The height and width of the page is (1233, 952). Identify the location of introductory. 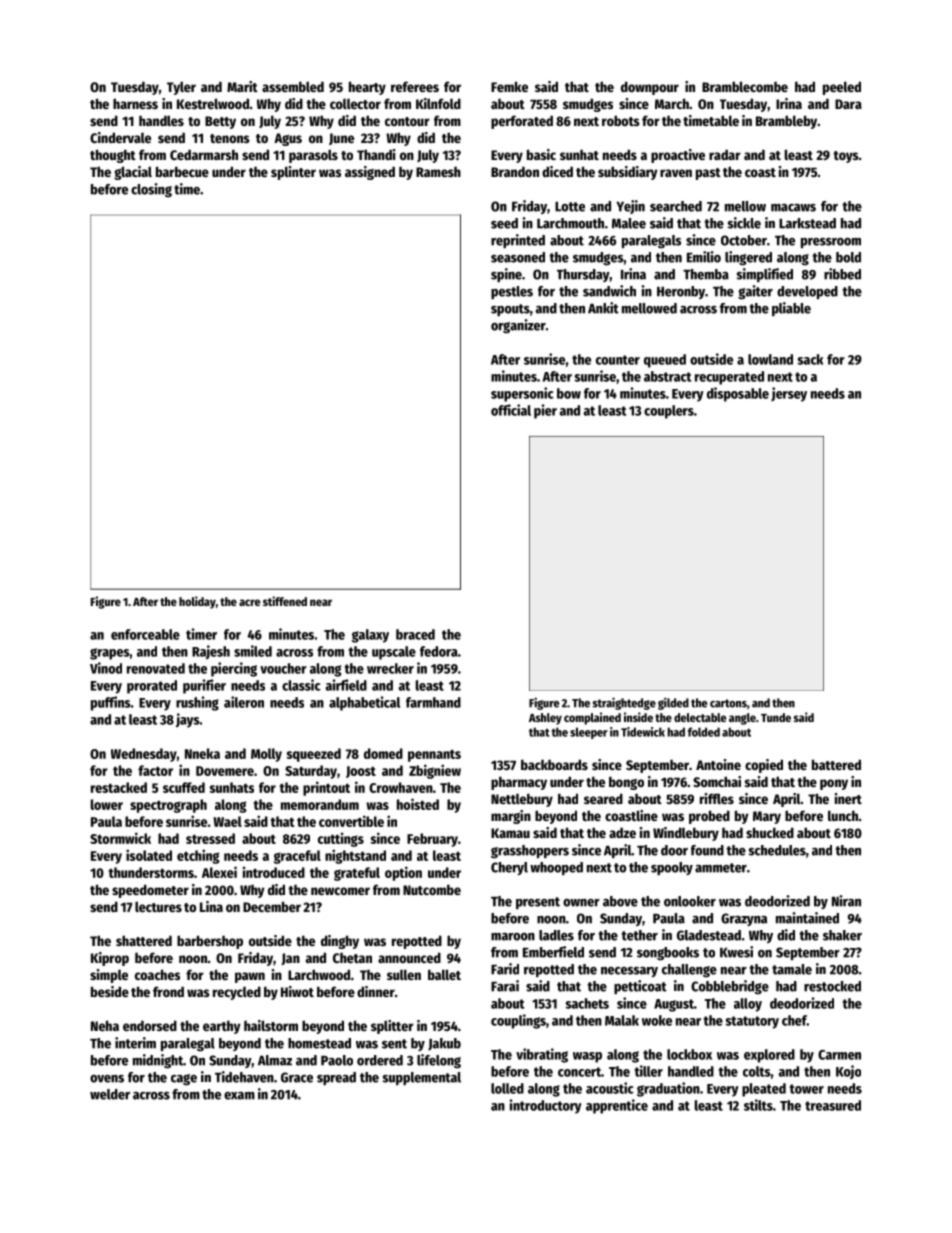
(545, 1106).
